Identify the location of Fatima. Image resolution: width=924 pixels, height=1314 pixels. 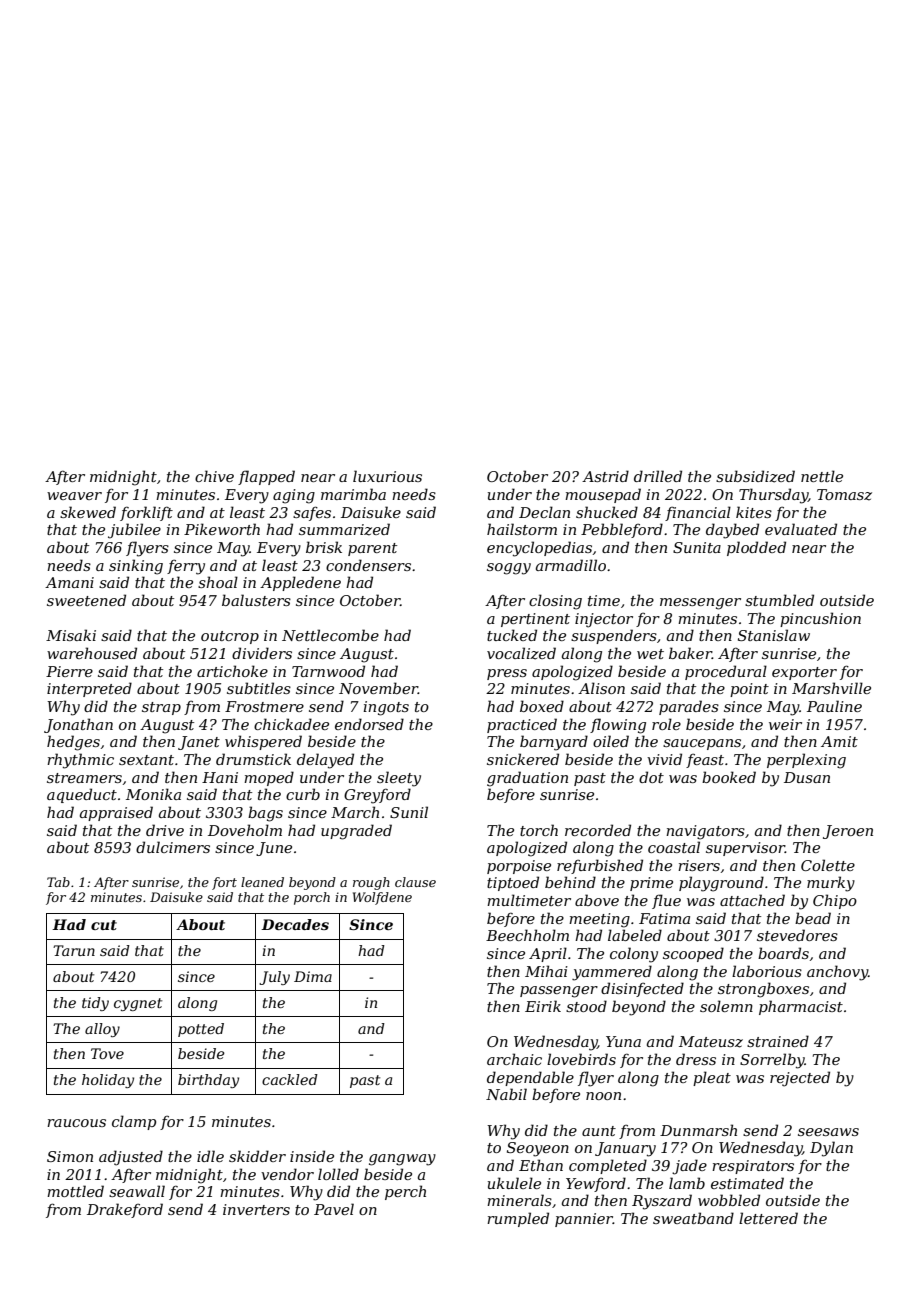
(664, 918).
